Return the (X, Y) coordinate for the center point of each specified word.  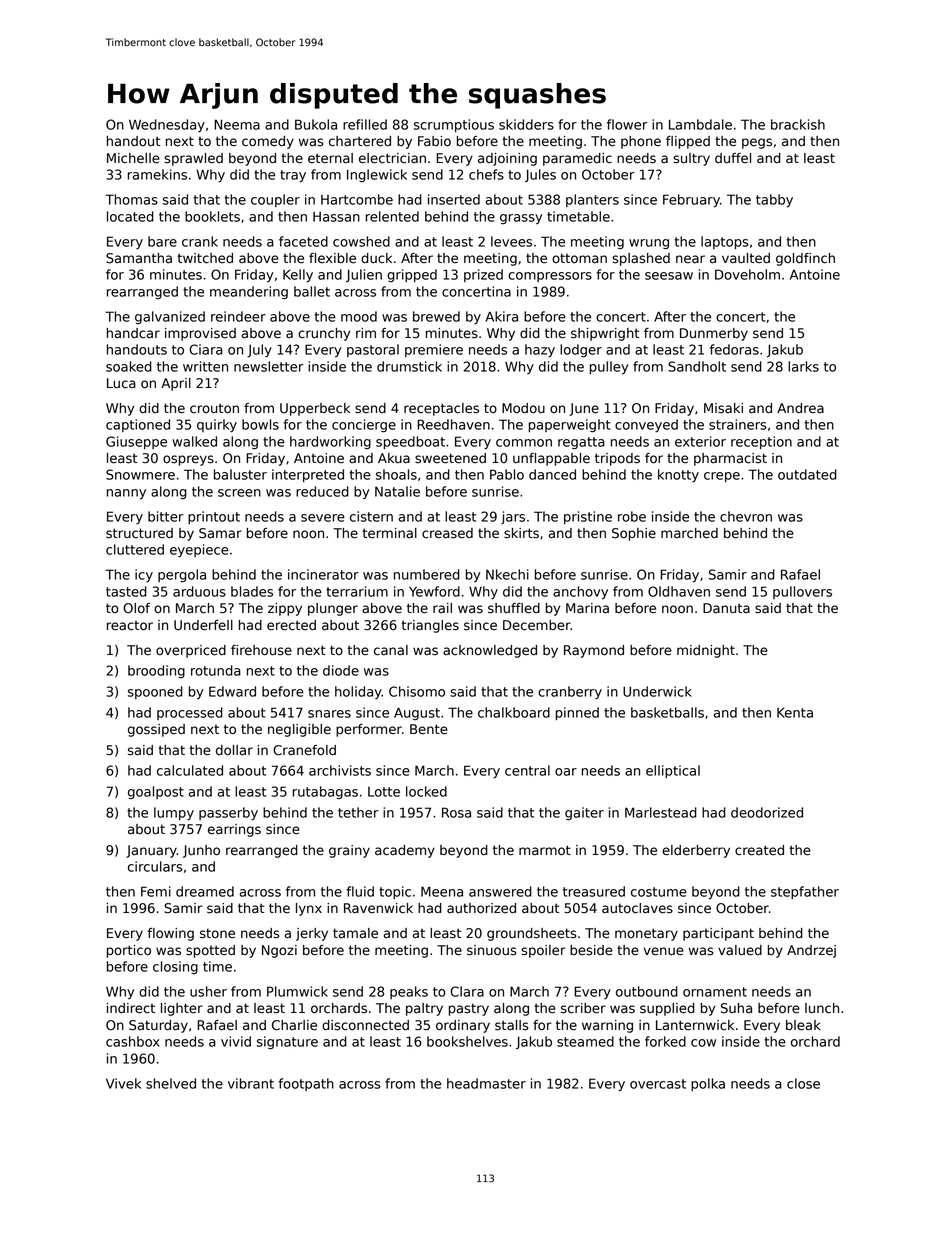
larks (803, 366)
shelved (171, 1083)
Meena (442, 891)
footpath (306, 1084)
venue (664, 951)
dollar (234, 750)
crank (200, 241)
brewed (436, 316)
